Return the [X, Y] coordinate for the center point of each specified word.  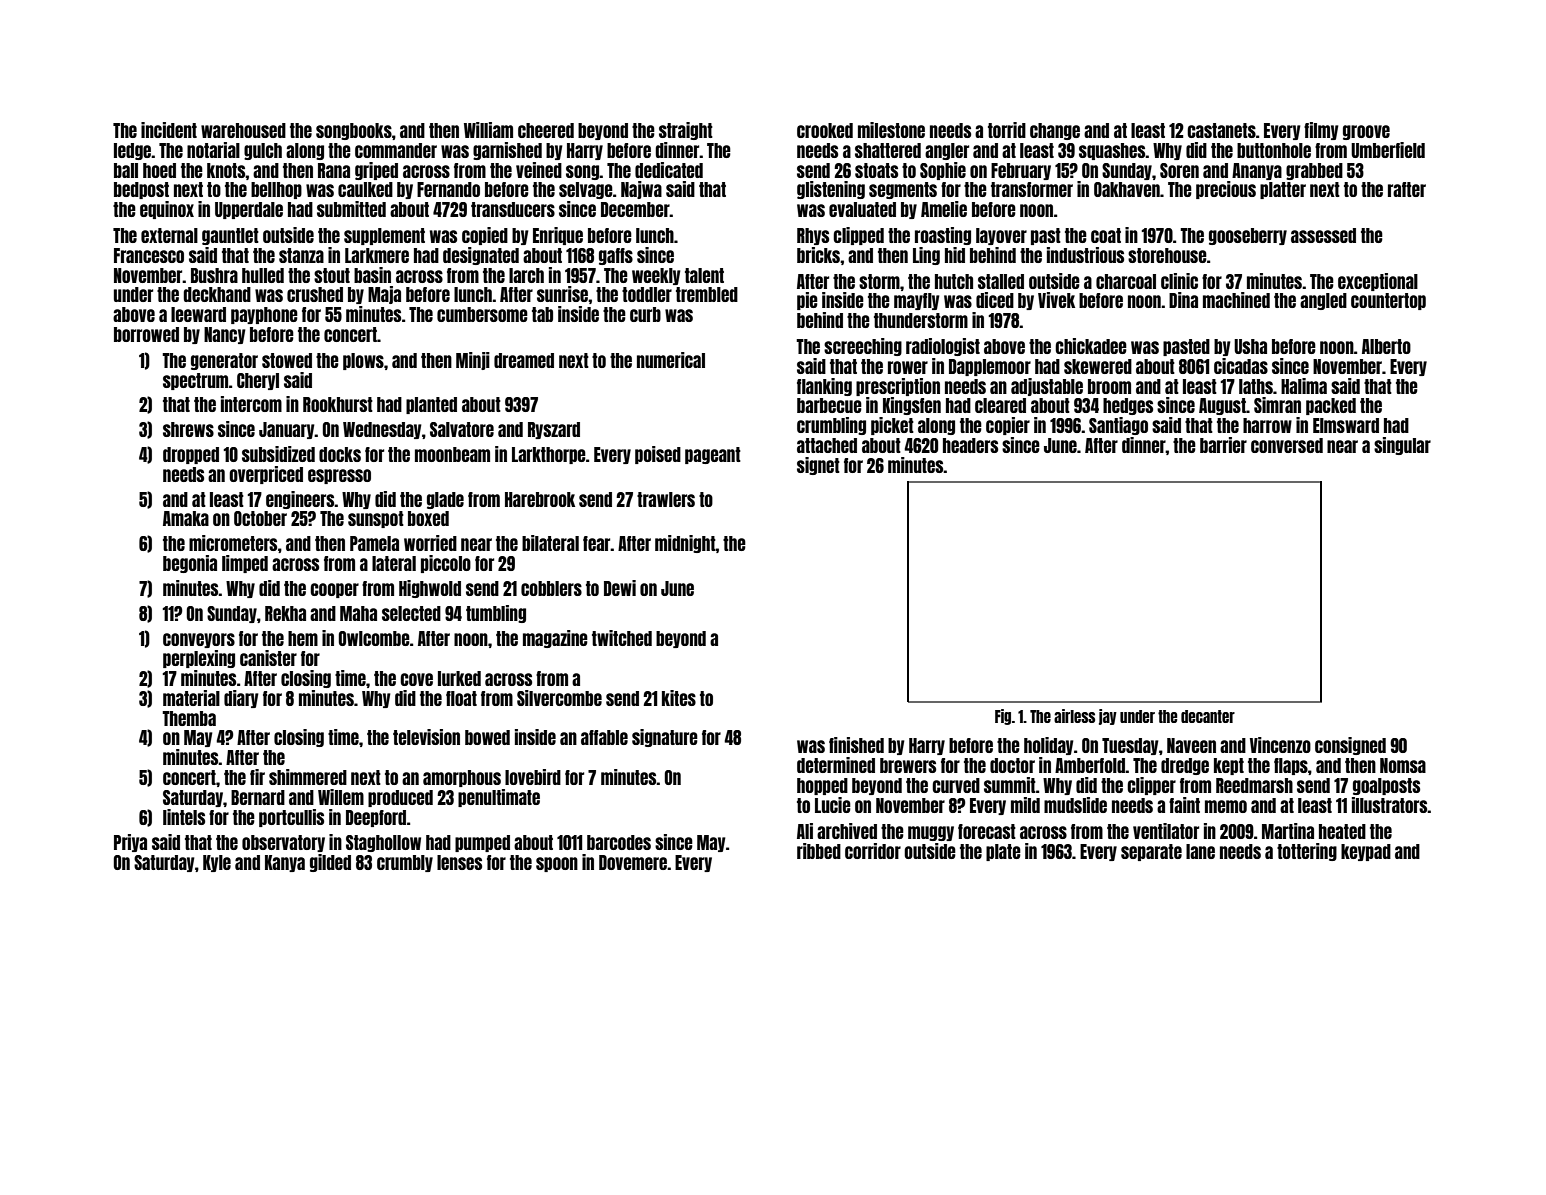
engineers [300, 500]
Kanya [285, 863]
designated [481, 256]
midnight [685, 544]
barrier [1223, 445]
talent [704, 275]
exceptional [1378, 282]
